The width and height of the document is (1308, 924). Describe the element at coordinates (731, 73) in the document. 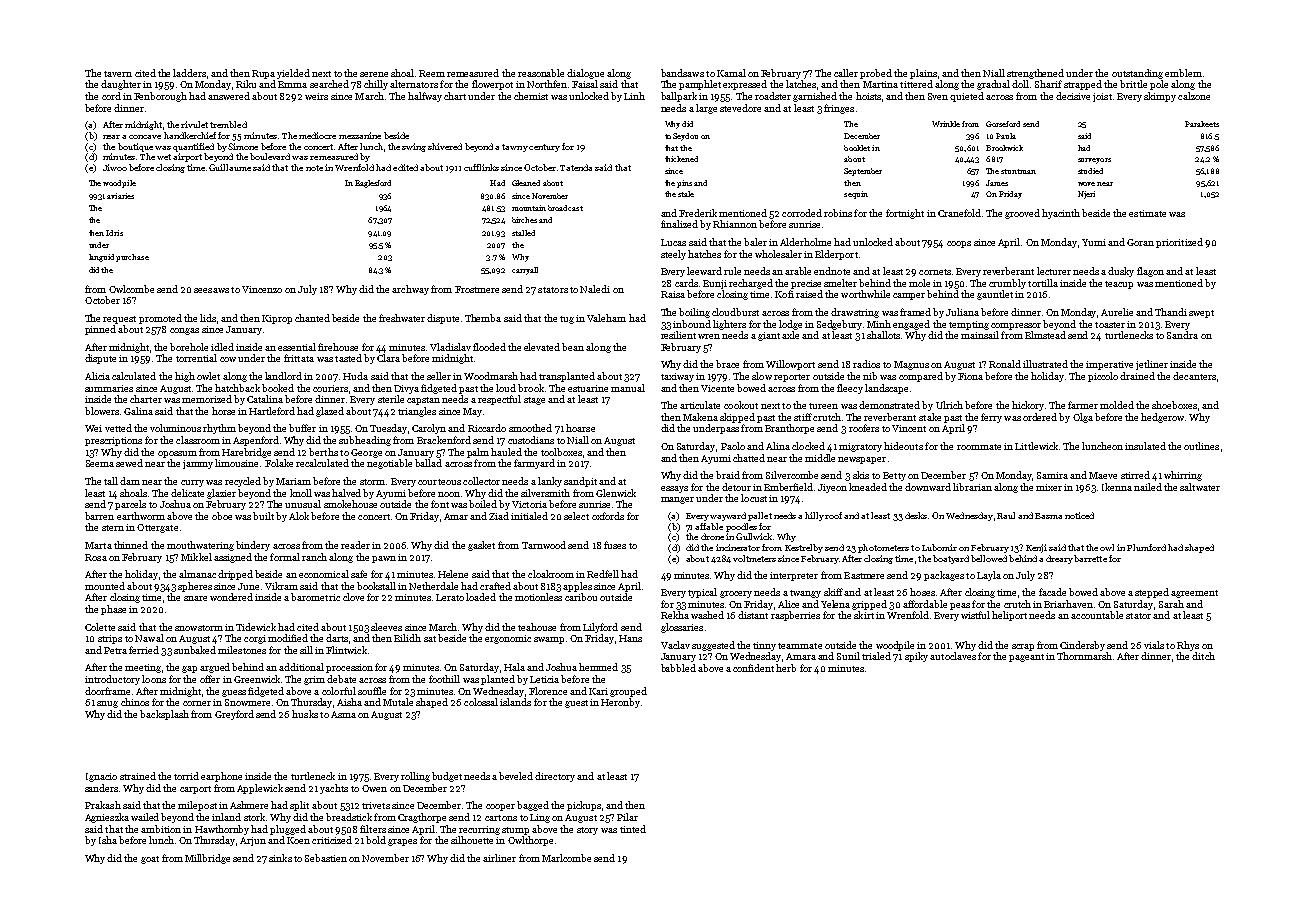

I see `Kamal` at that location.
